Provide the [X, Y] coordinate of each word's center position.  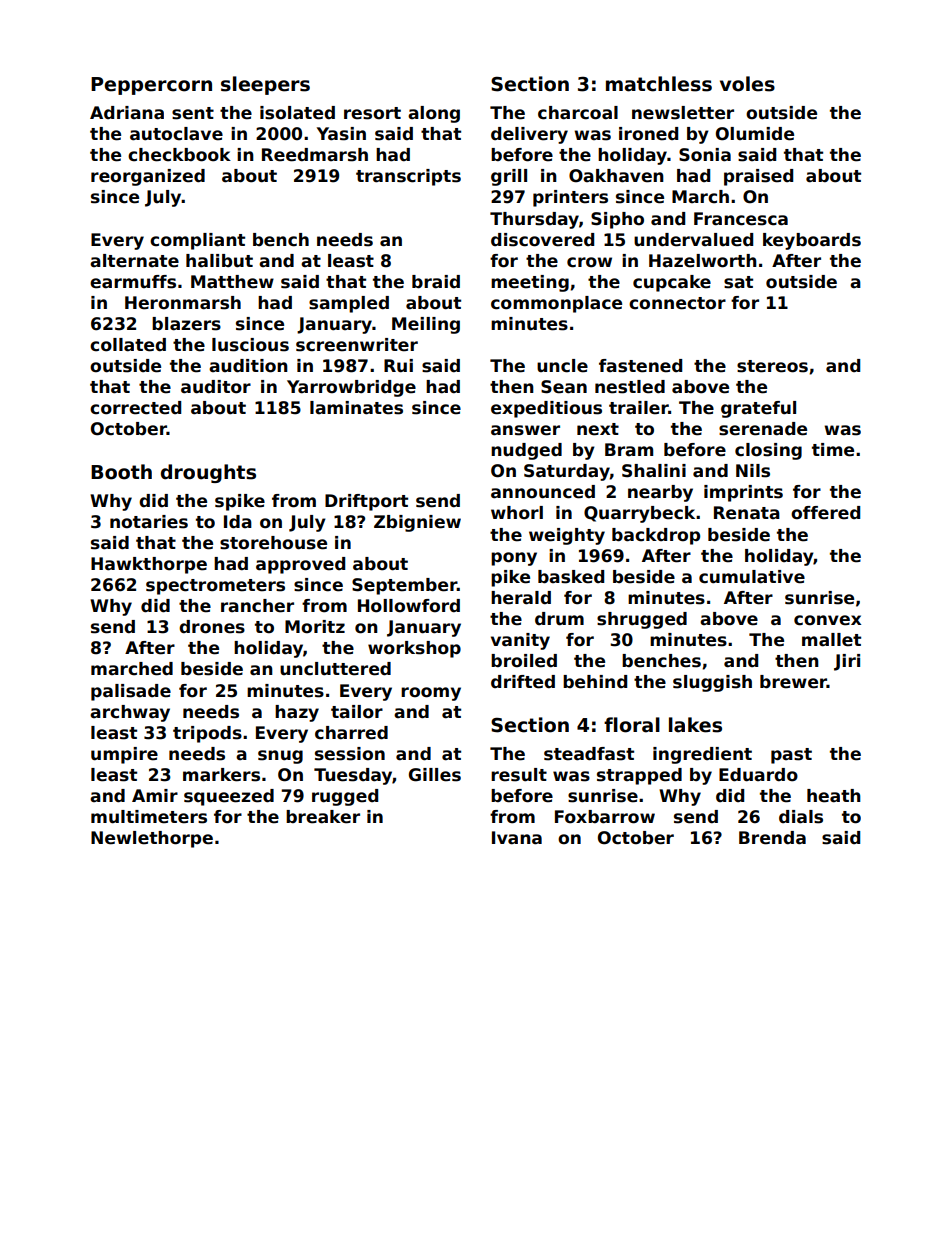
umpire [124, 755]
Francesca [741, 219]
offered [825, 513]
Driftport [366, 502]
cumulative [752, 577]
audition [248, 366]
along [434, 114]
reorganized [148, 177]
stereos [772, 366]
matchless [659, 84]
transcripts [408, 177]
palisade [131, 692]
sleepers [265, 85]
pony [514, 559]
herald [521, 598]
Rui [398, 366]
